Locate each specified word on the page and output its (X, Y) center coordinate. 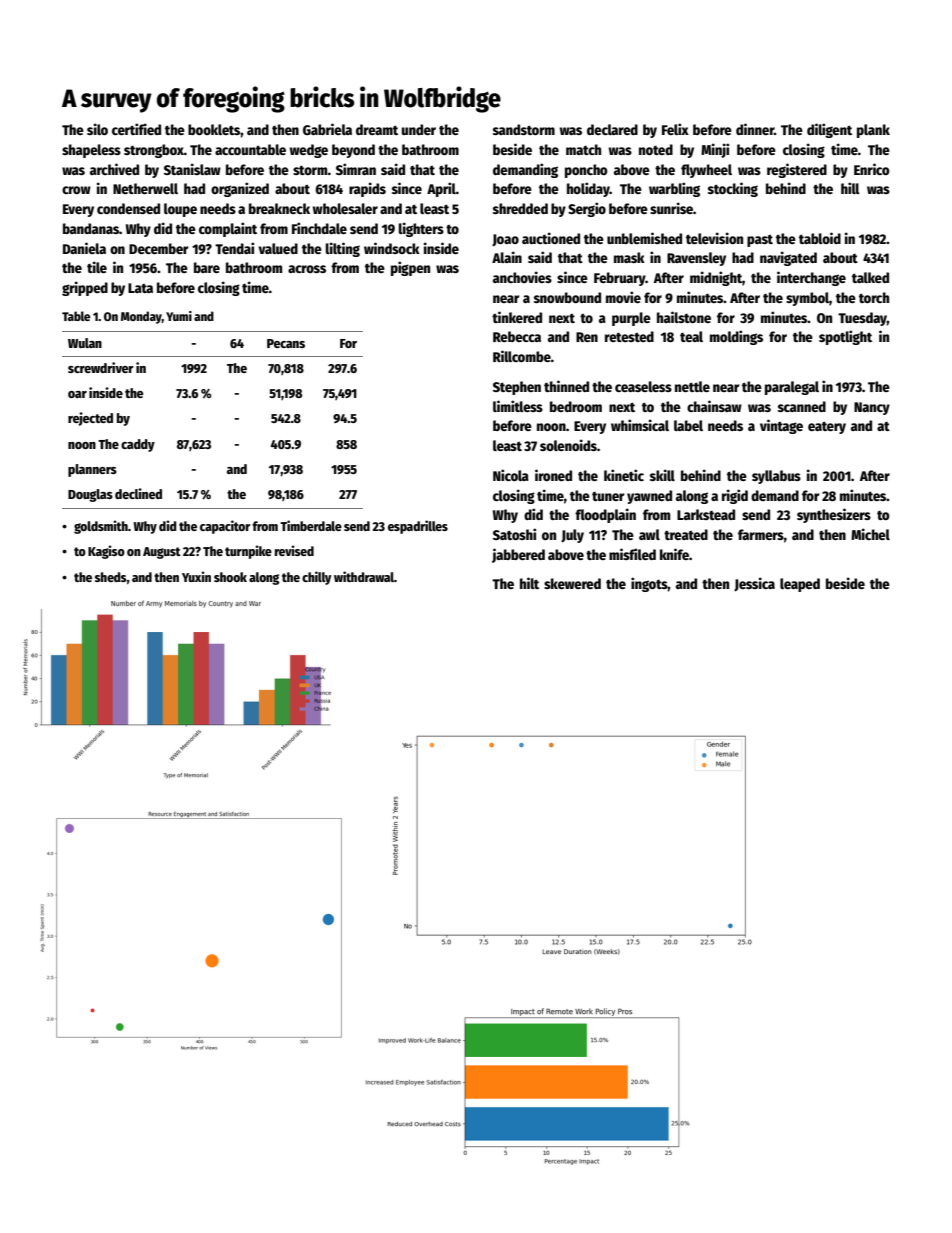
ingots (649, 584)
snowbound (567, 297)
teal (691, 336)
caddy (138, 445)
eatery (827, 428)
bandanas (91, 228)
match (583, 149)
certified (136, 129)
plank (873, 131)
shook (230, 577)
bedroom (576, 406)
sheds (111, 577)
